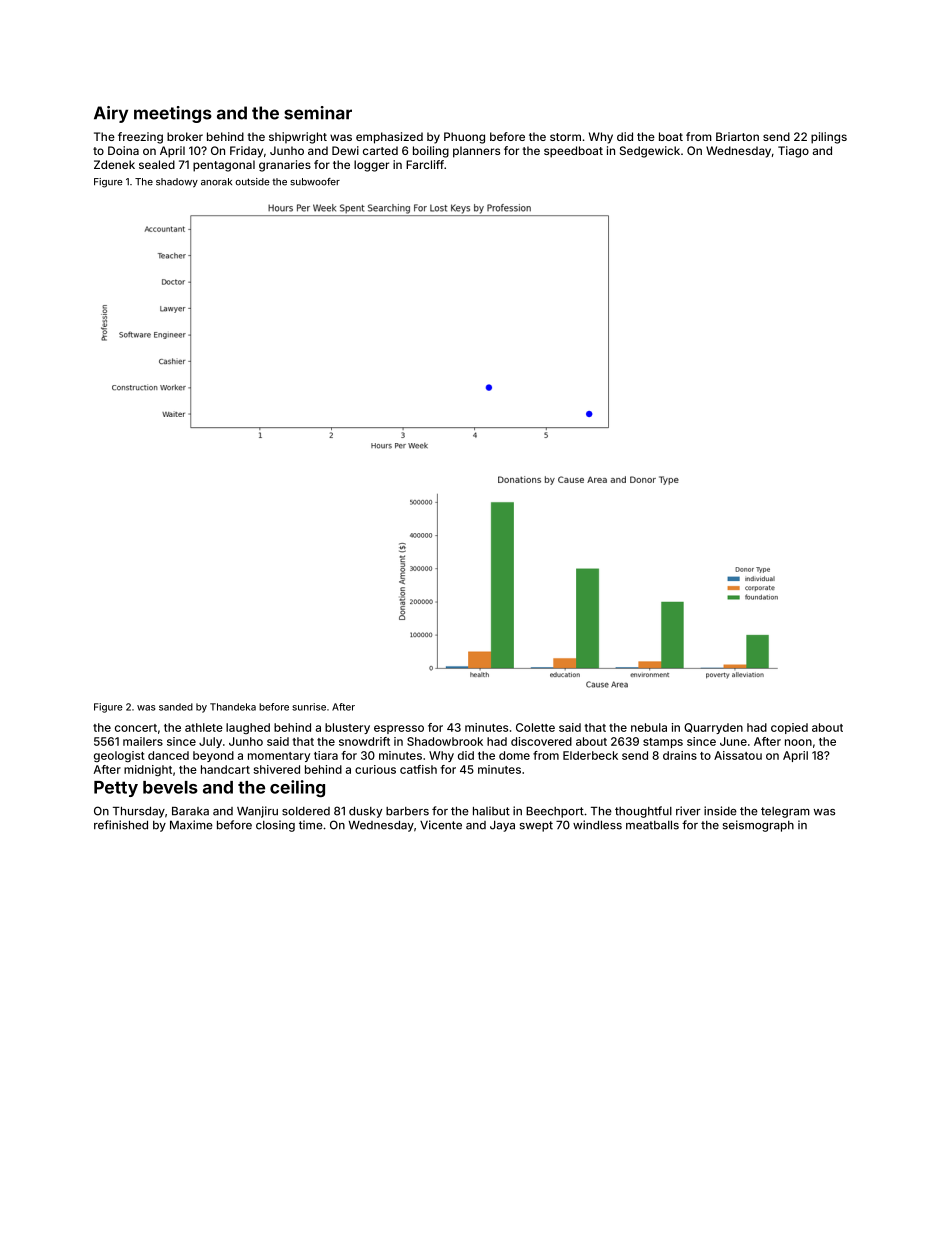 The width and height of the screenshot is (952, 1233). Describe the element at coordinates (224, 166) in the screenshot. I see `pentagonal` at that location.
